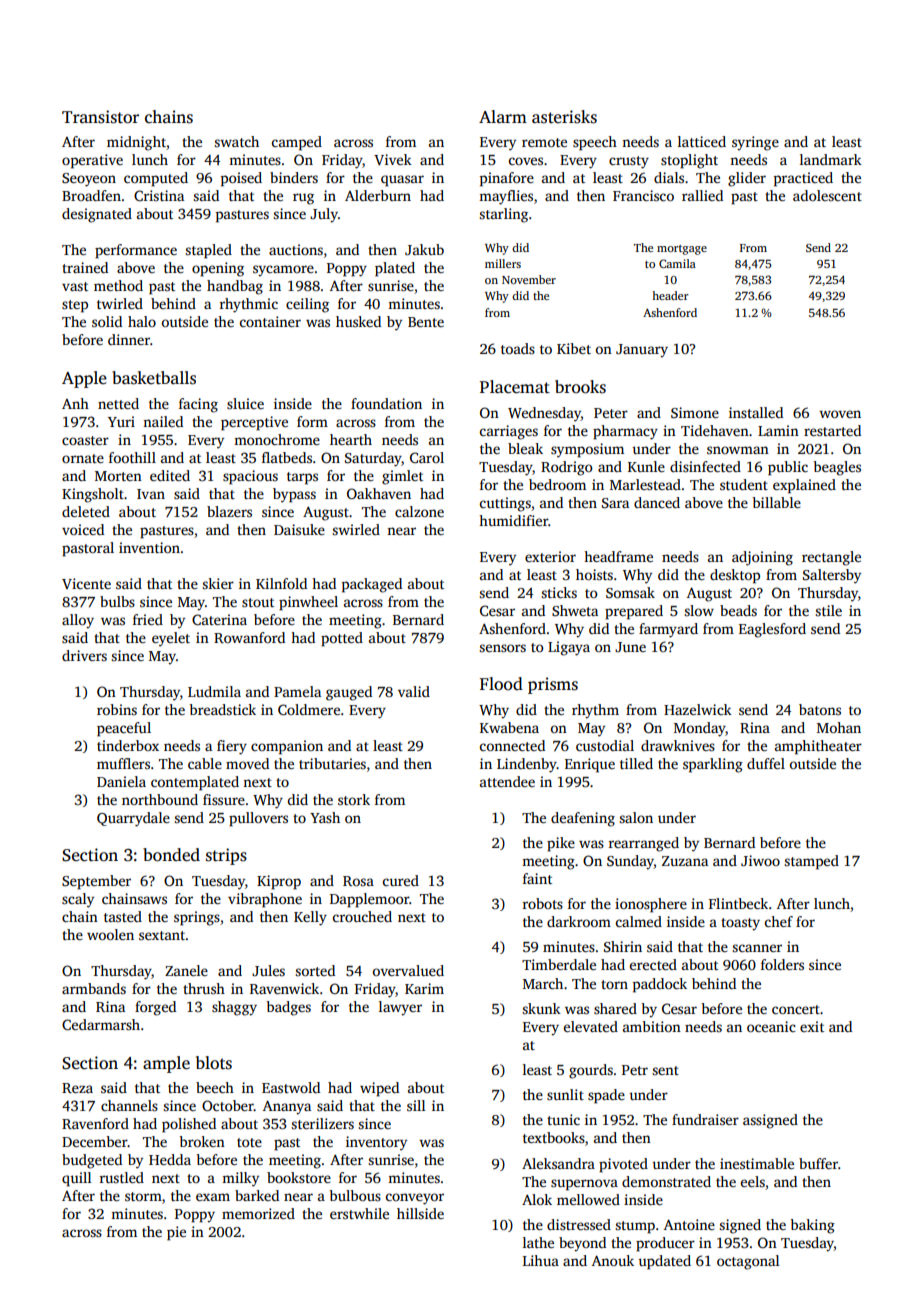 Image resolution: width=924 pixels, height=1308 pixels. What do you see at coordinates (840, 414) in the document?
I see `woven` at bounding box center [840, 414].
